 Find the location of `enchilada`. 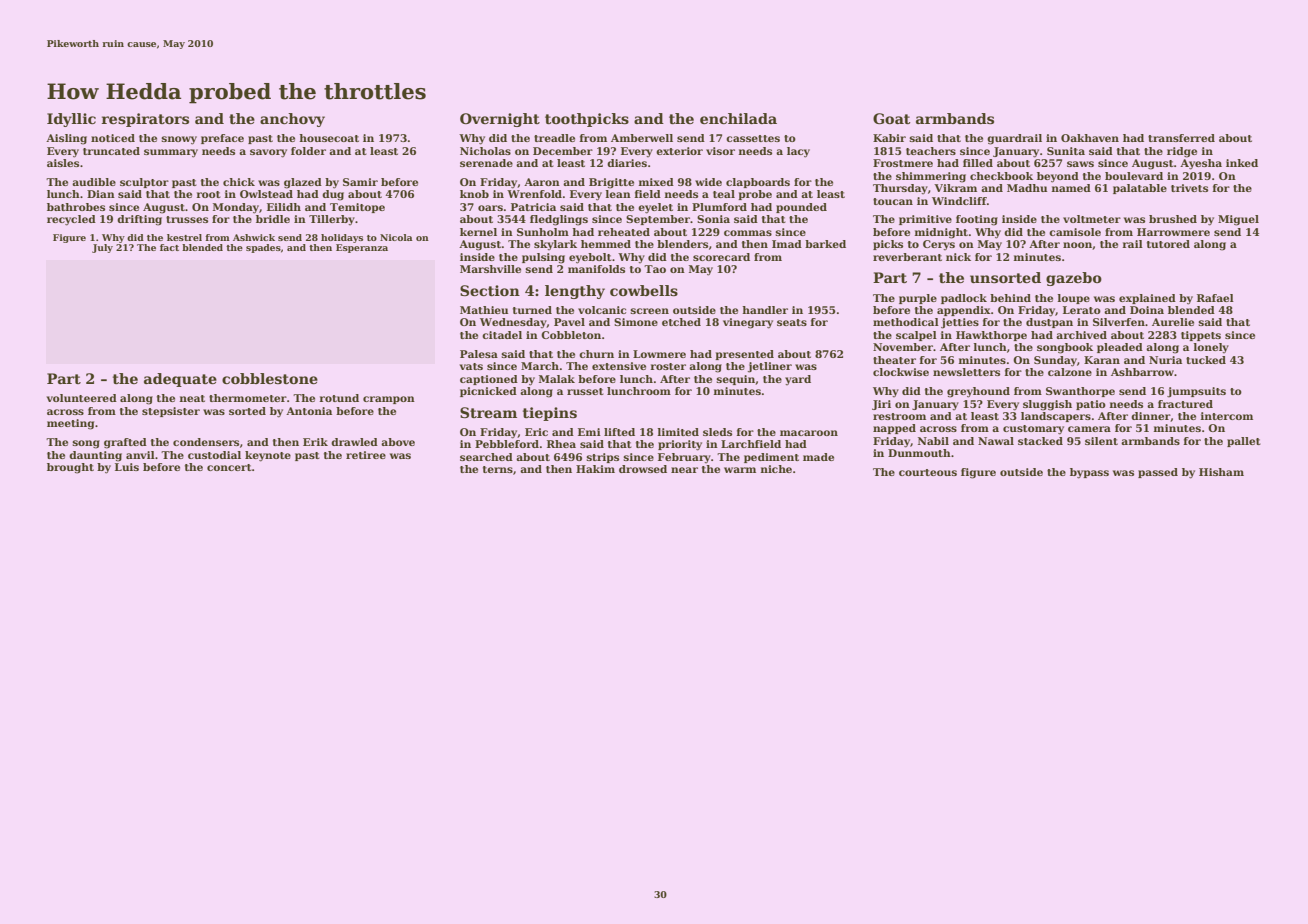

enchilada is located at coordinates (738, 118).
